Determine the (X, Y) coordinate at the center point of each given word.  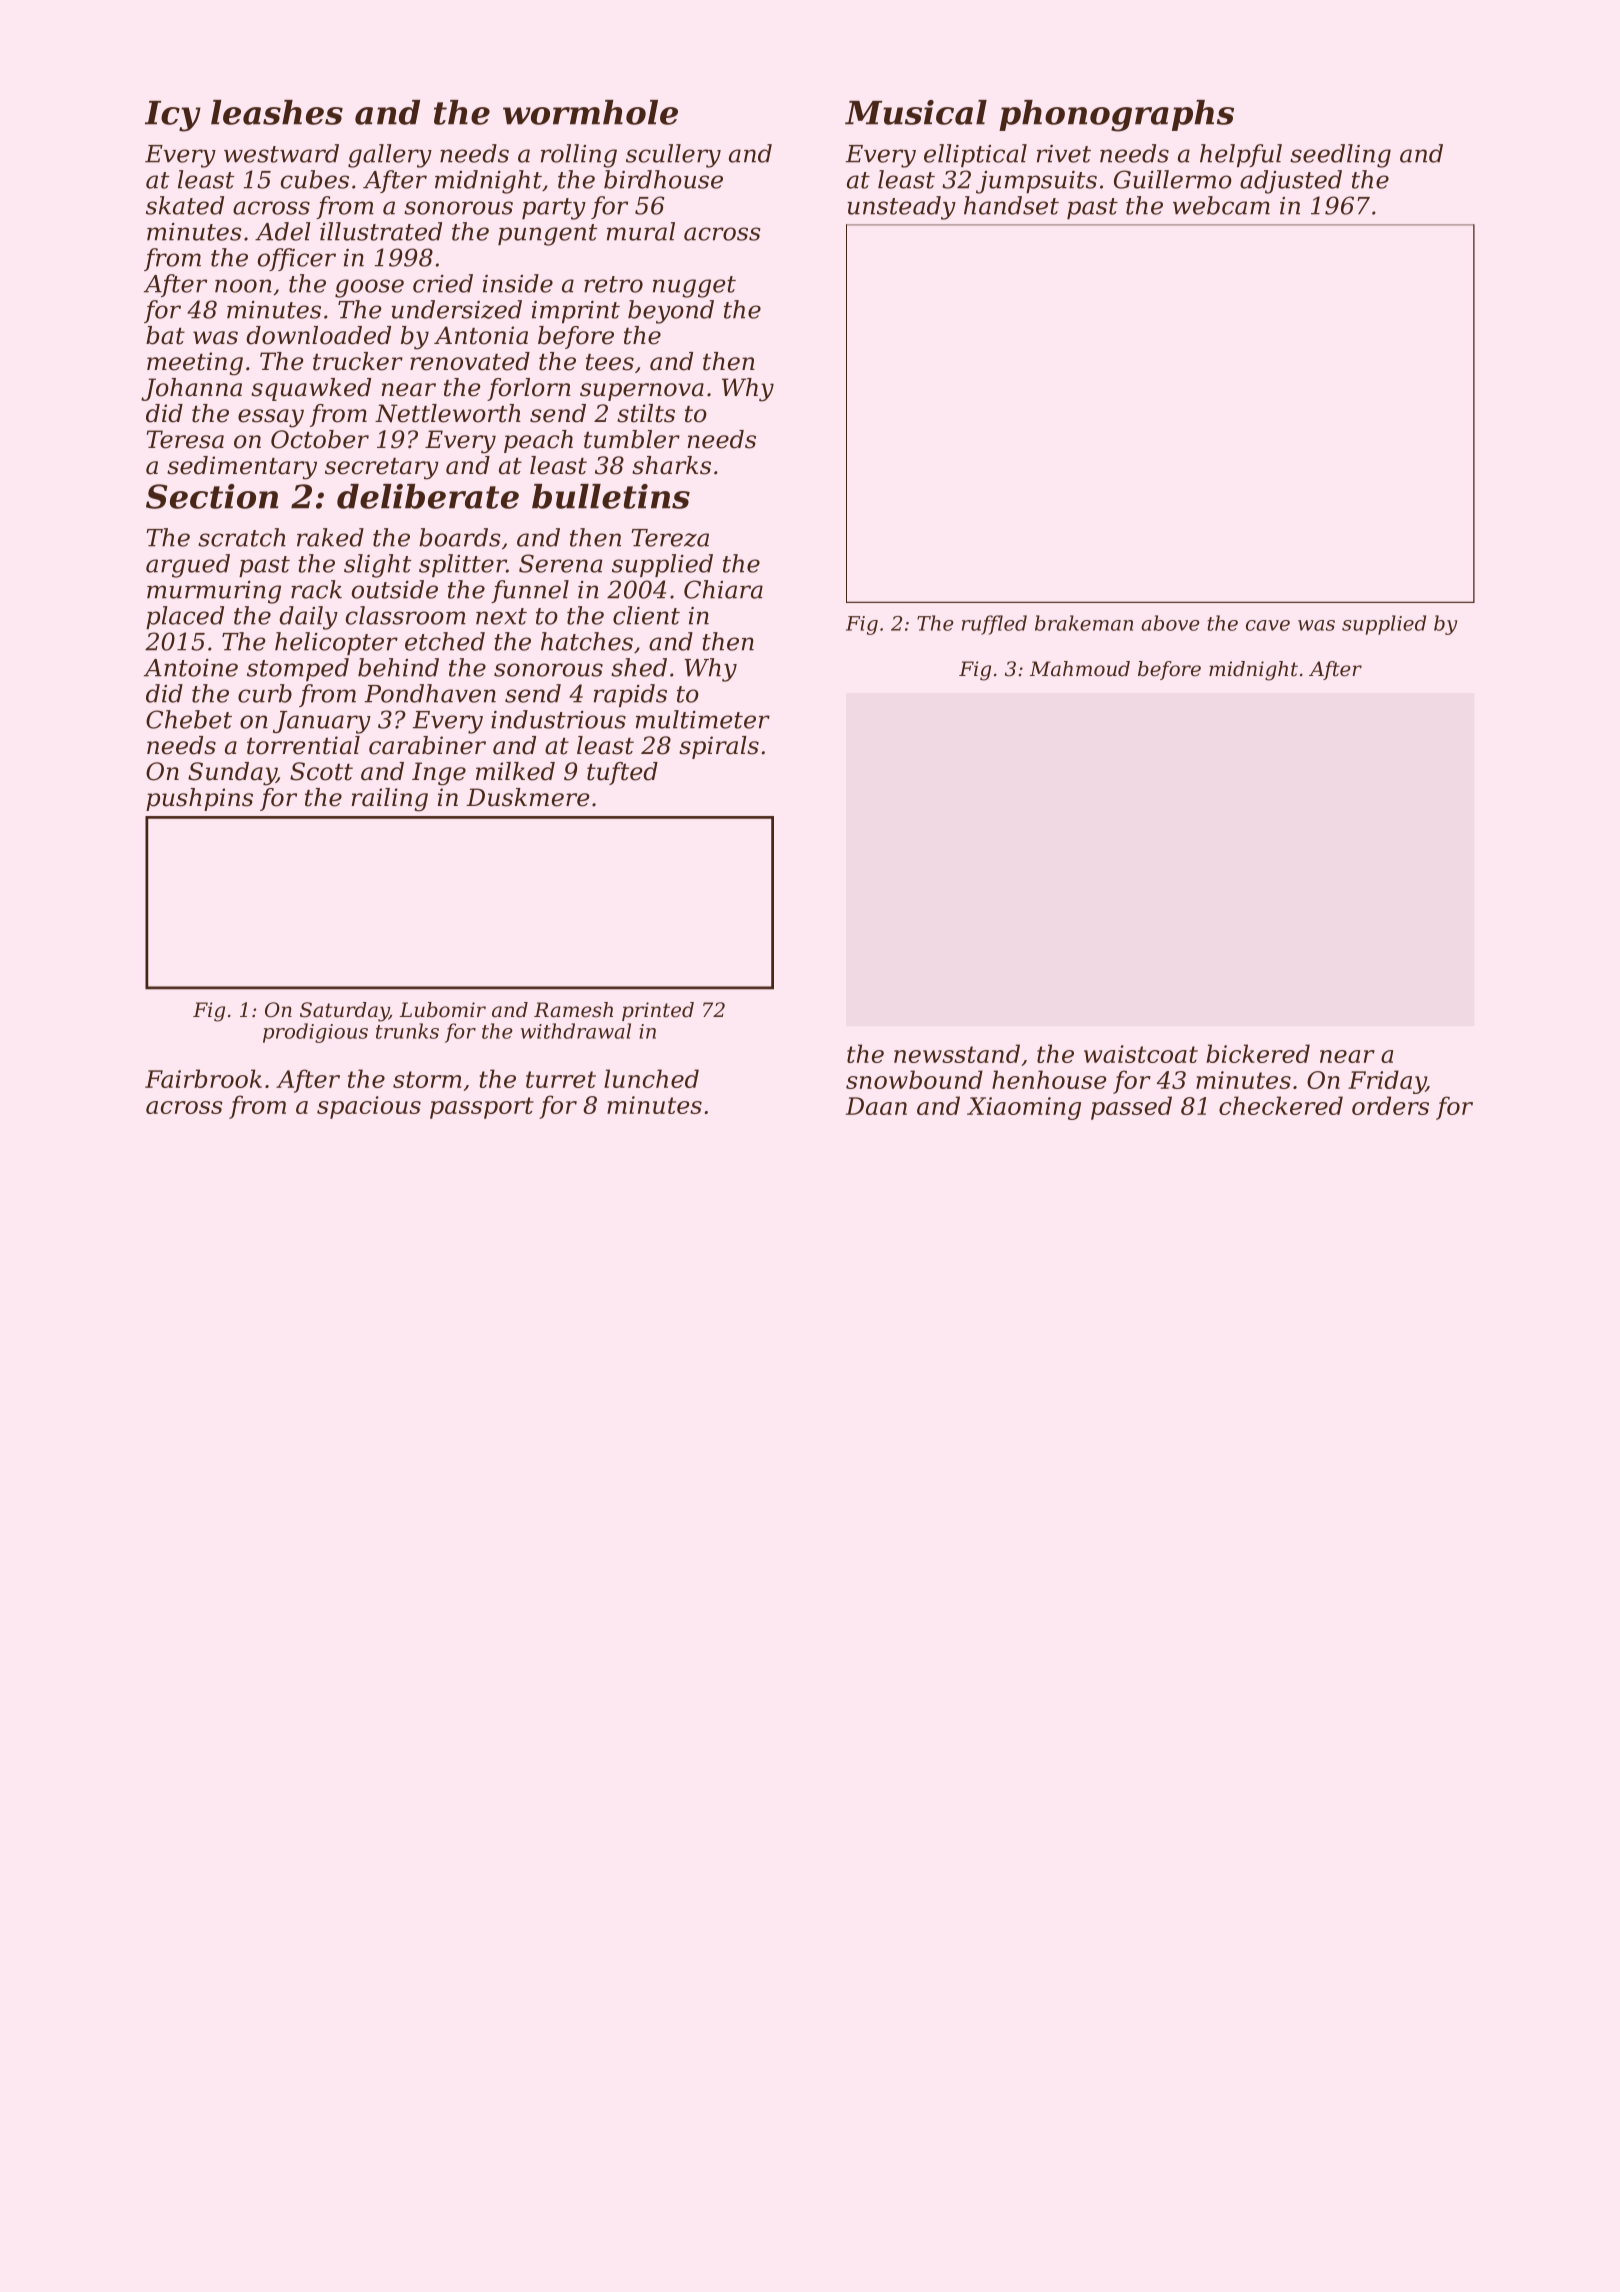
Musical (916, 112)
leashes (277, 112)
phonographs (1116, 116)
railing (390, 800)
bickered (1258, 1053)
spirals (719, 747)
